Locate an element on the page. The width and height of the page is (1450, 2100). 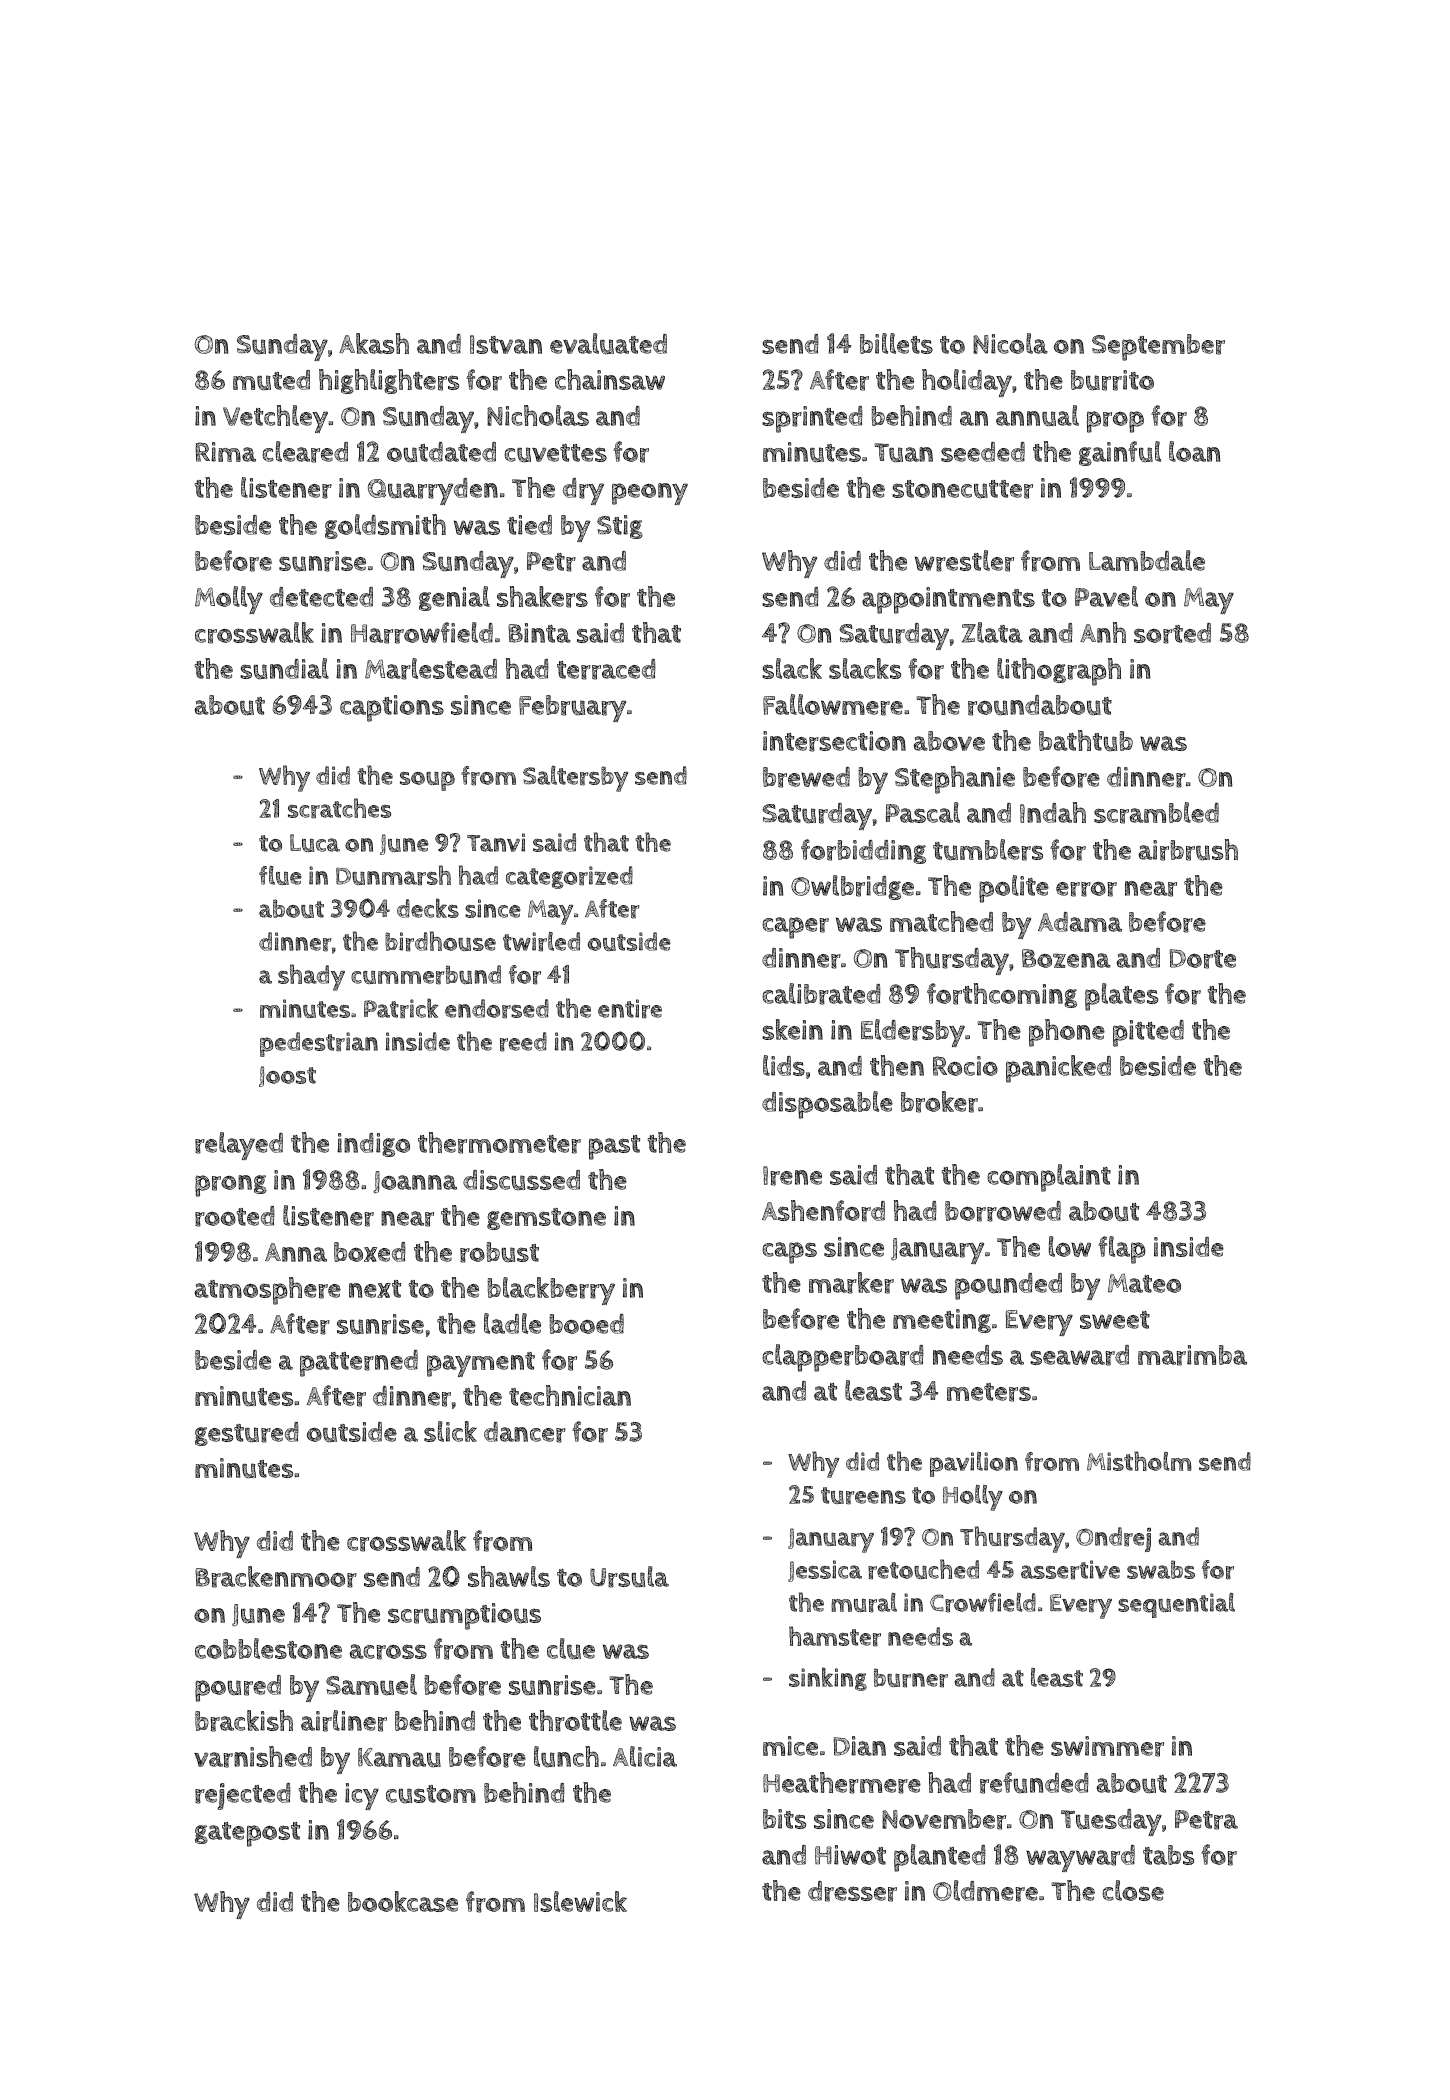
Islewick is located at coordinates (580, 1901).
